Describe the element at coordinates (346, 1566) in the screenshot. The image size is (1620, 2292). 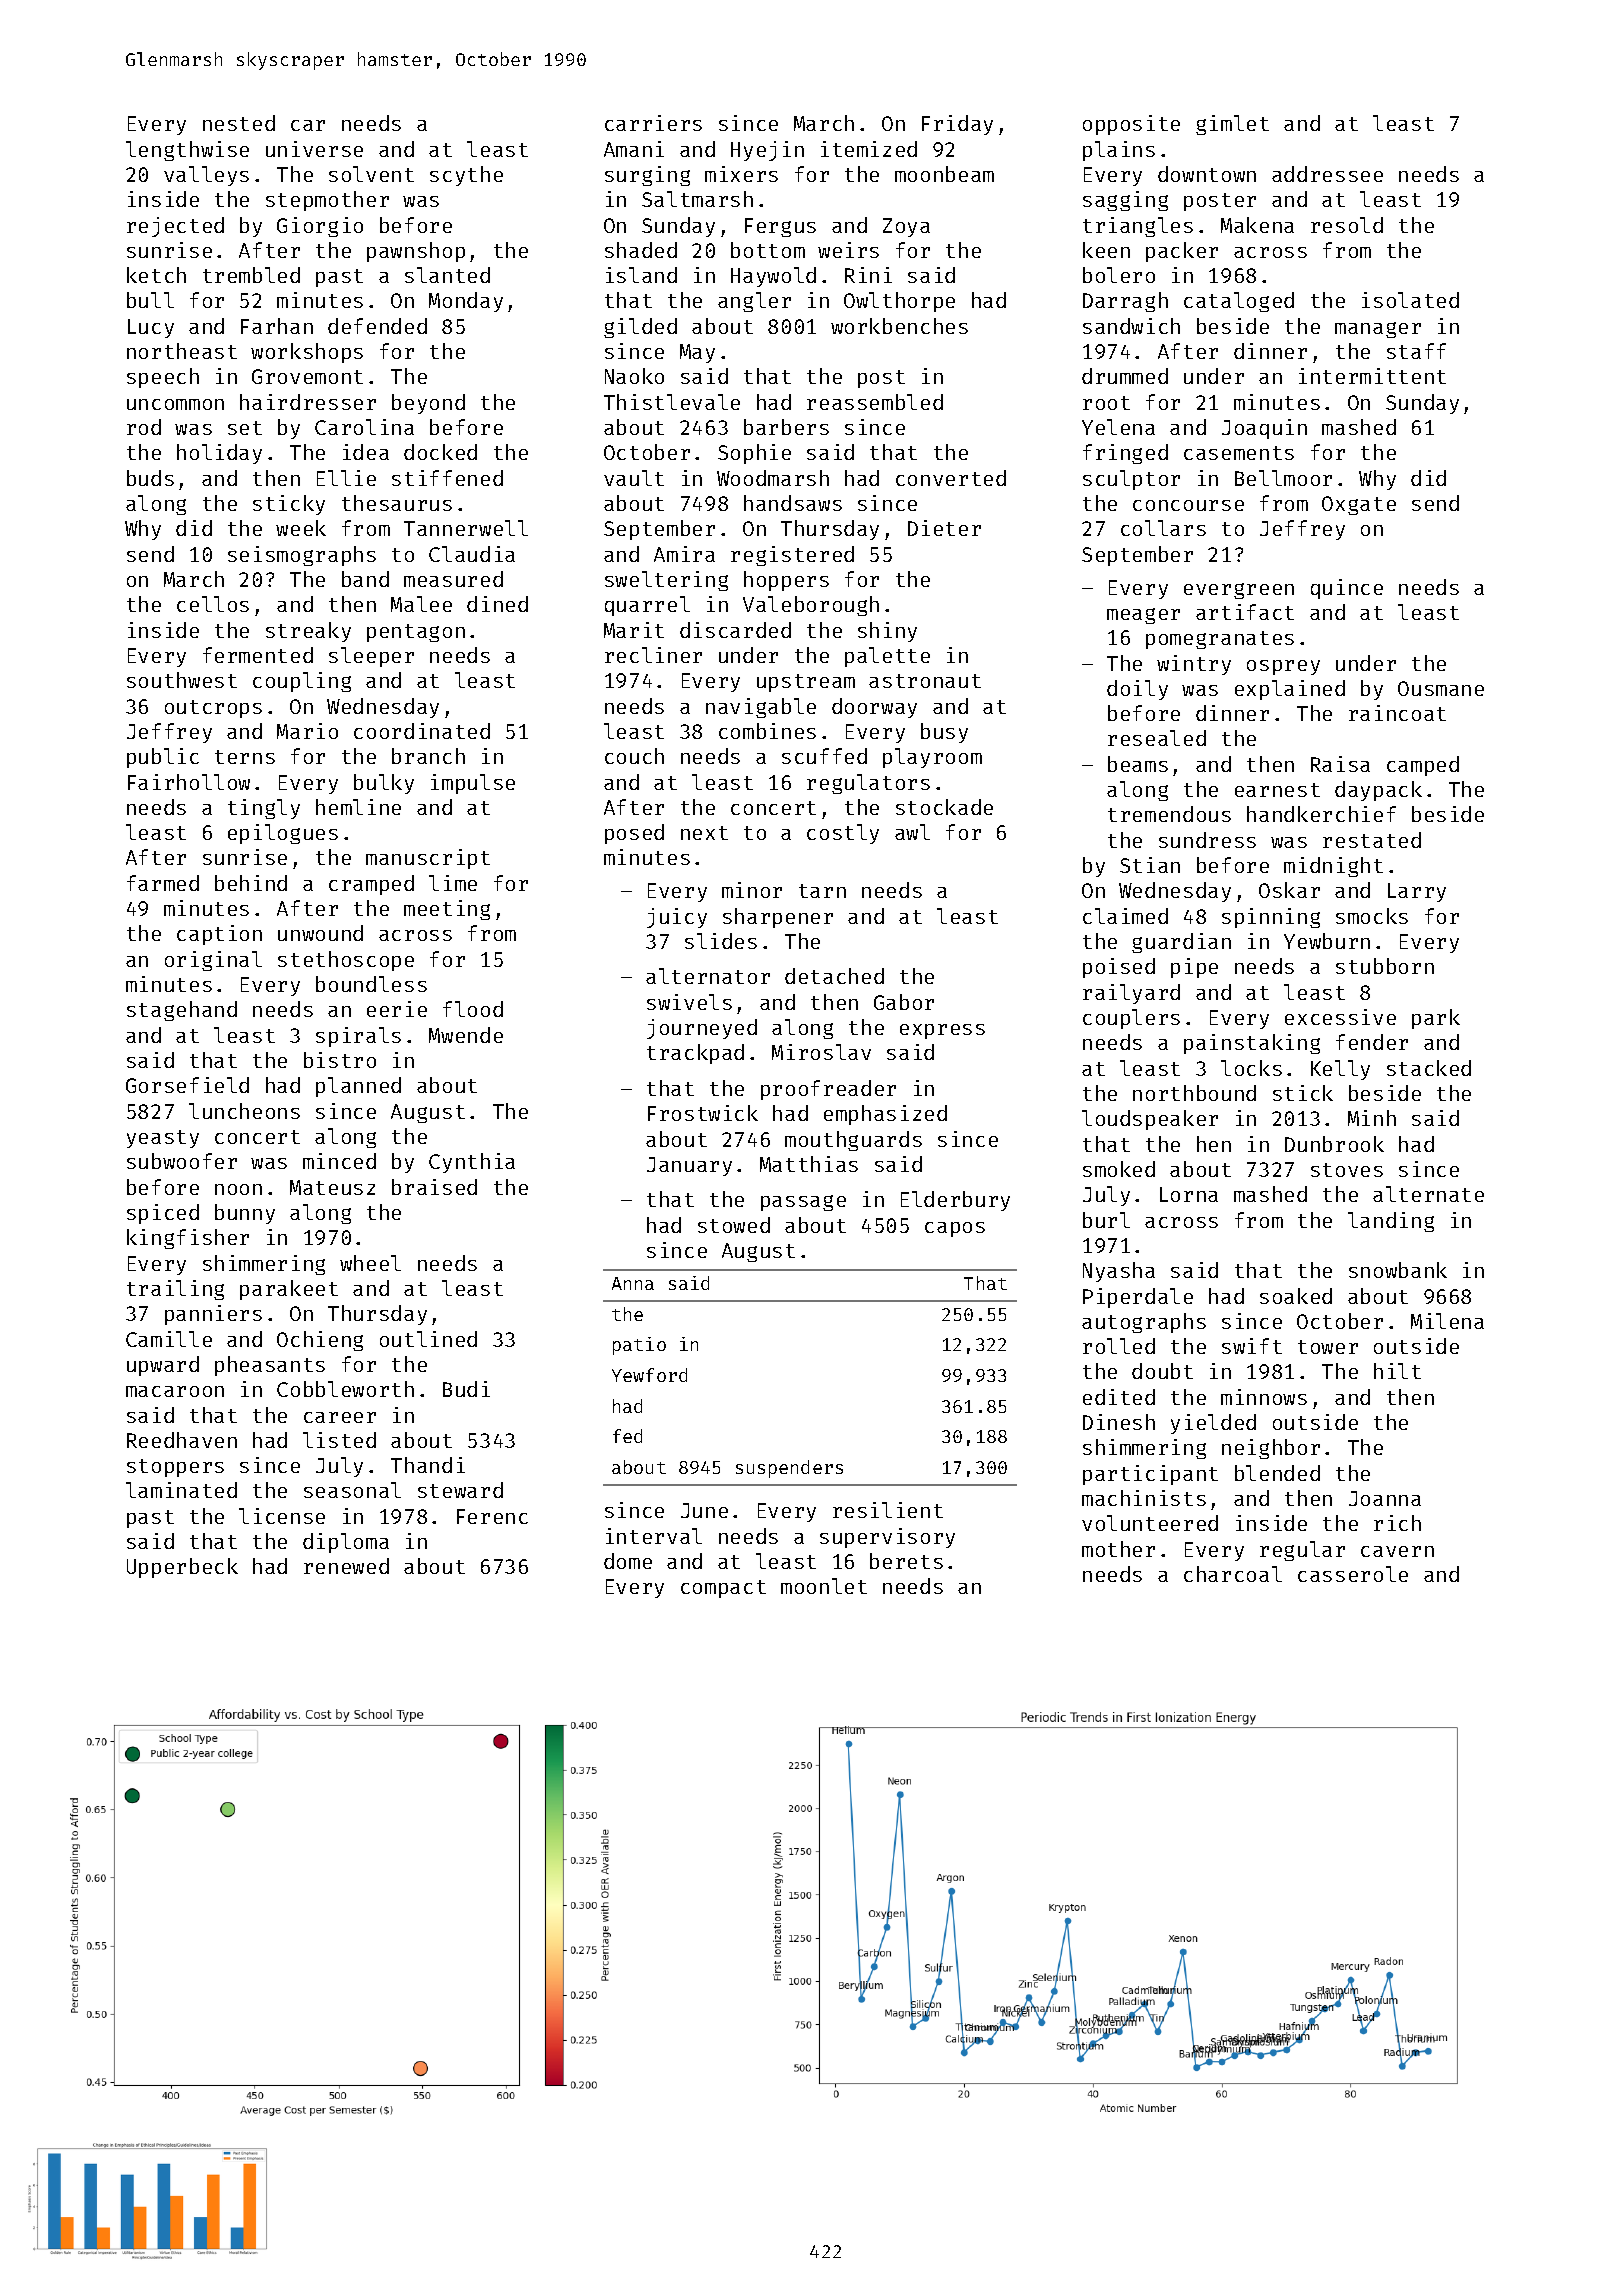
I see `renewed` at that location.
